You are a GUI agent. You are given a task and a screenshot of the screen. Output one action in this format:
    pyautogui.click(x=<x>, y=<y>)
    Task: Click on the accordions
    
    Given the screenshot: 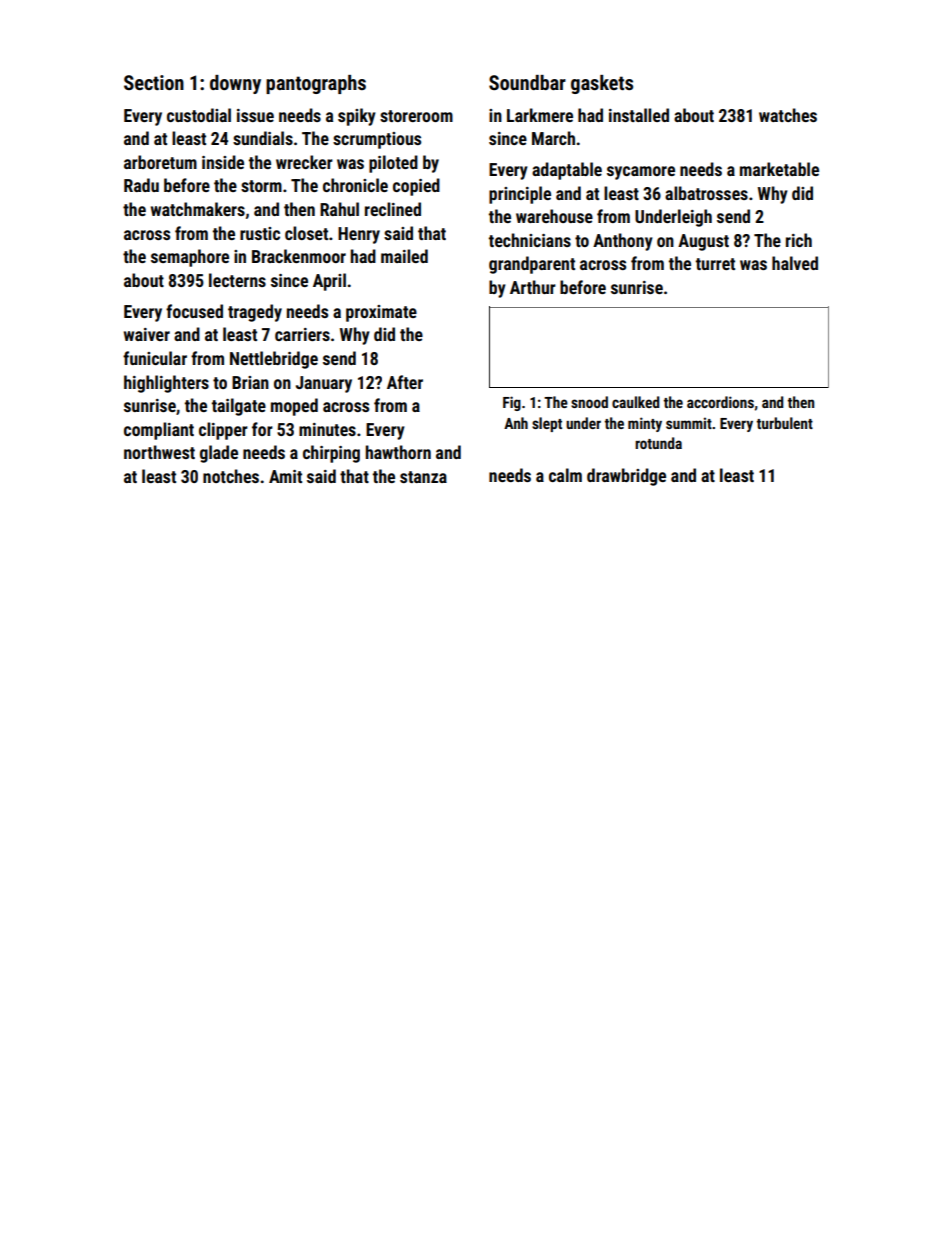 What is the action you would take?
    pyautogui.click(x=720, y=402)
